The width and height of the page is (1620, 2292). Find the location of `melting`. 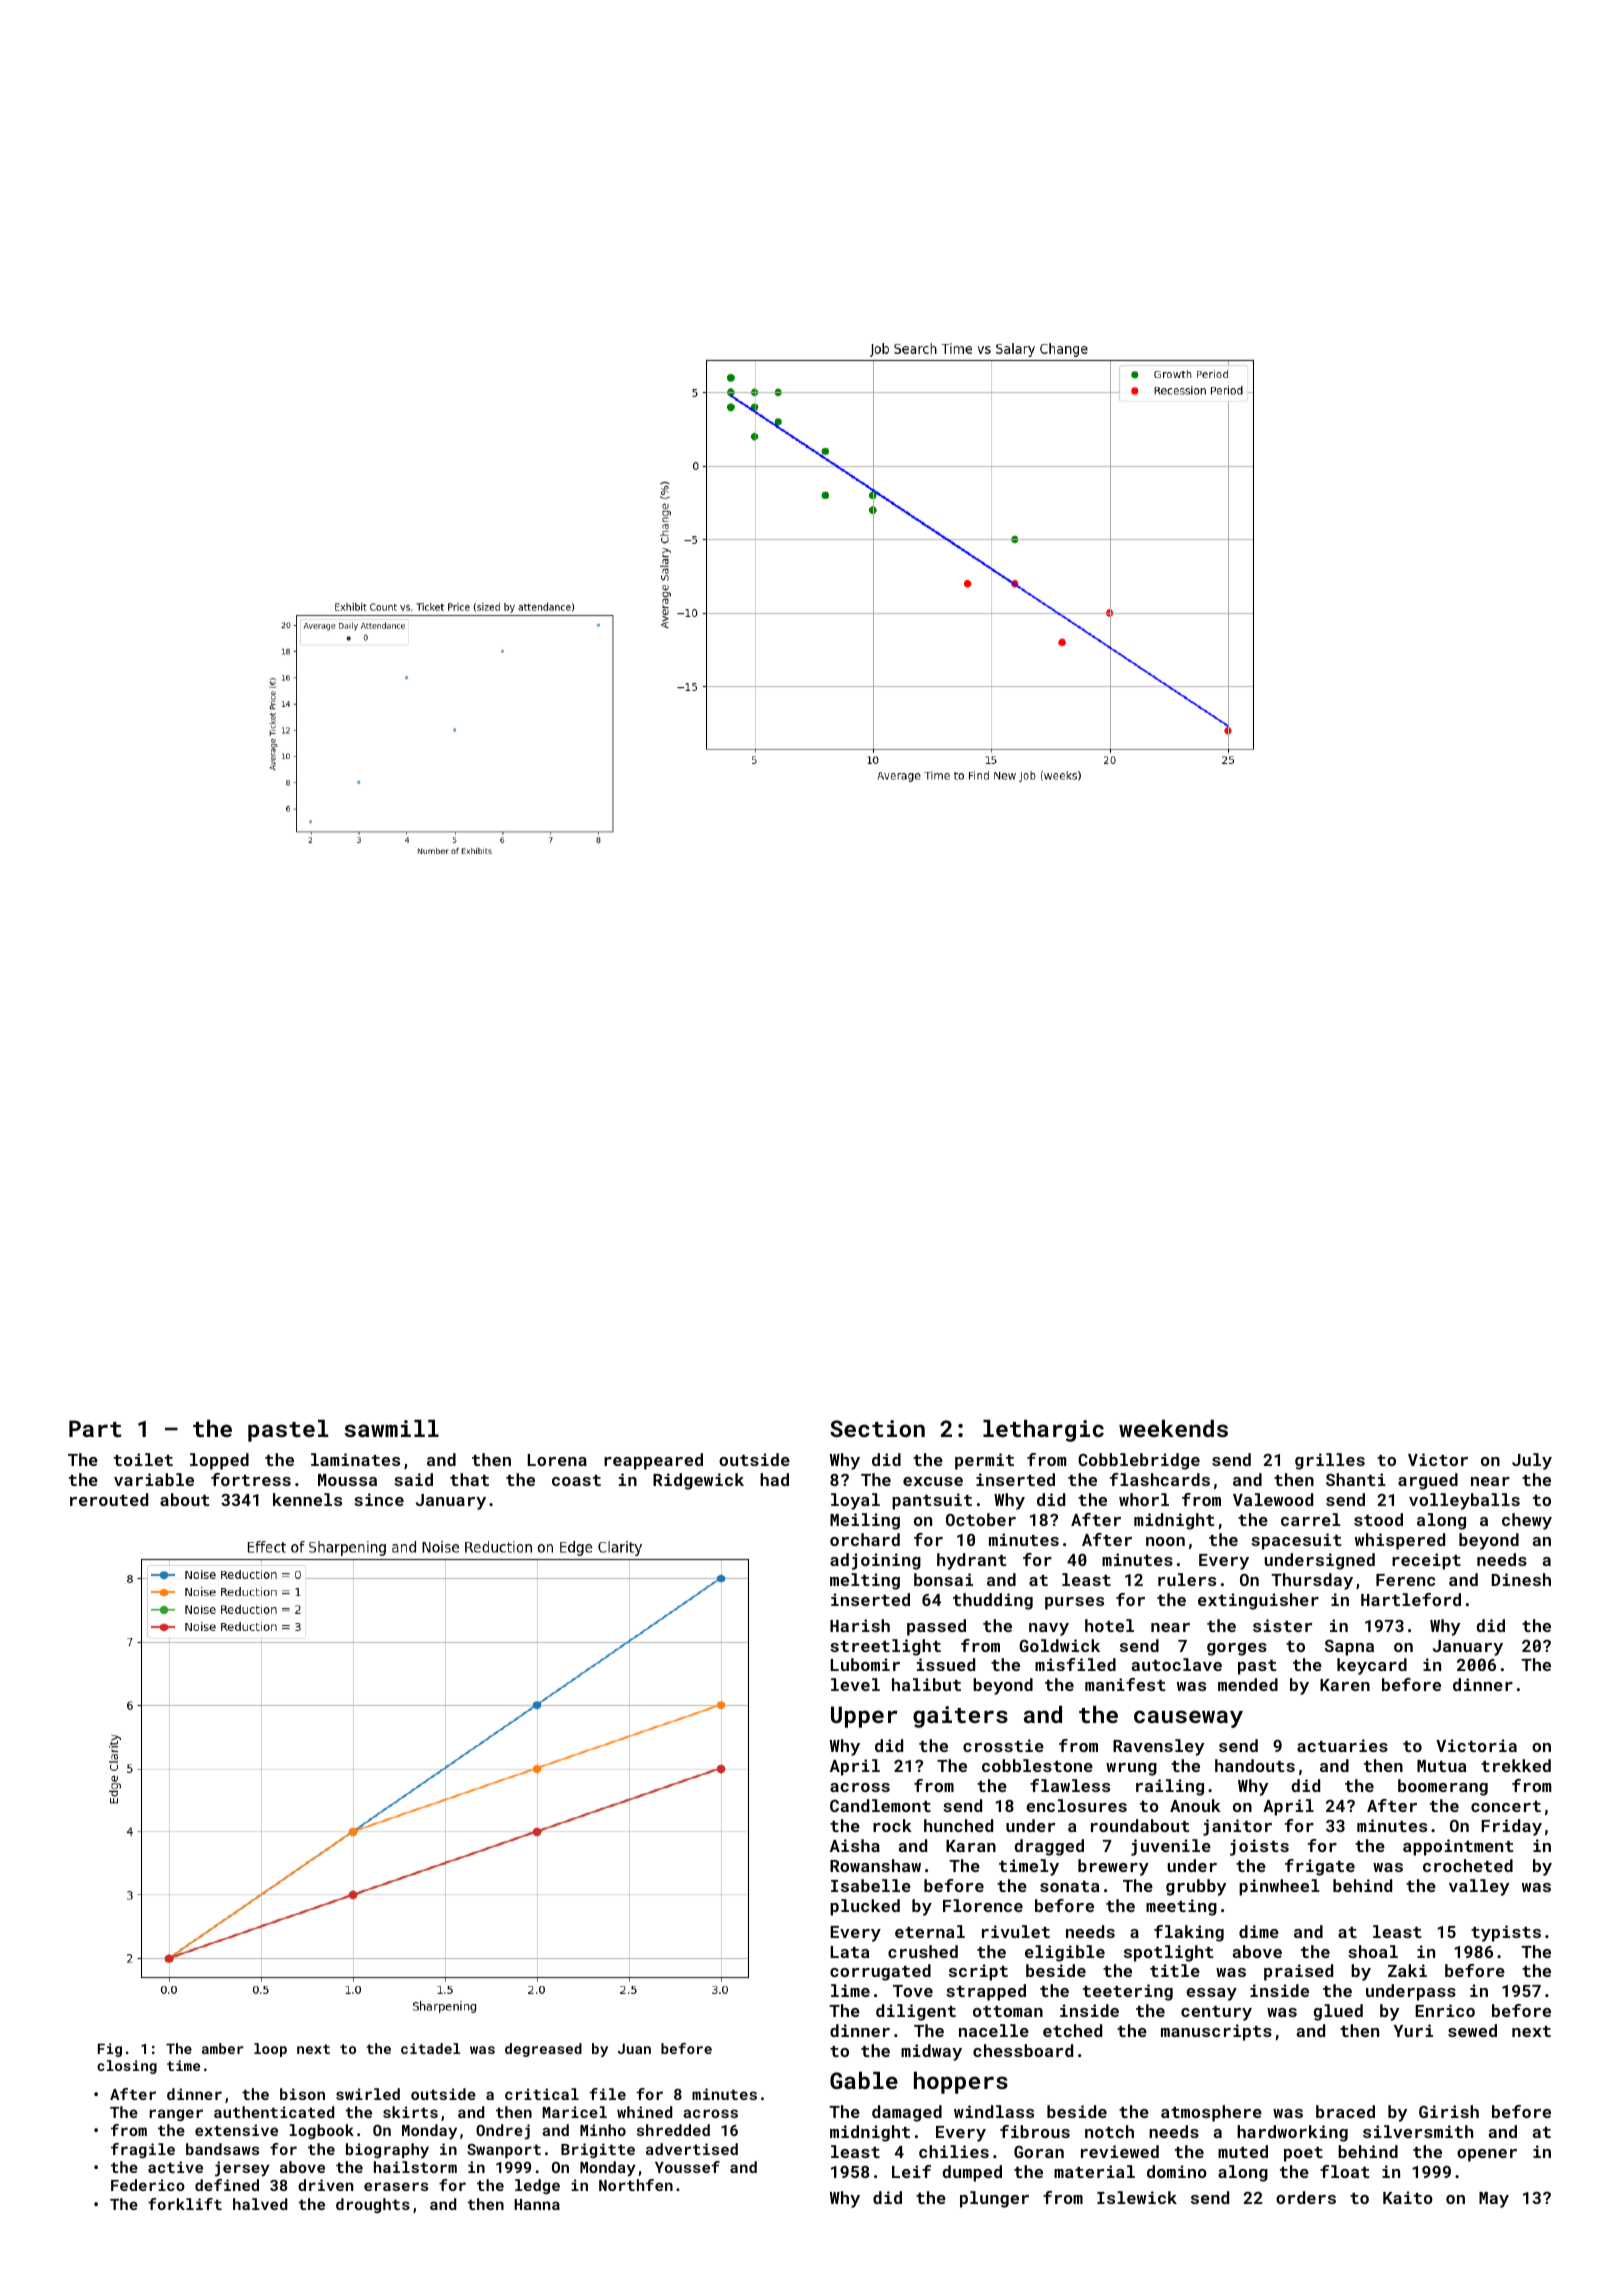

melting is located at coordinates (865, 1581).
